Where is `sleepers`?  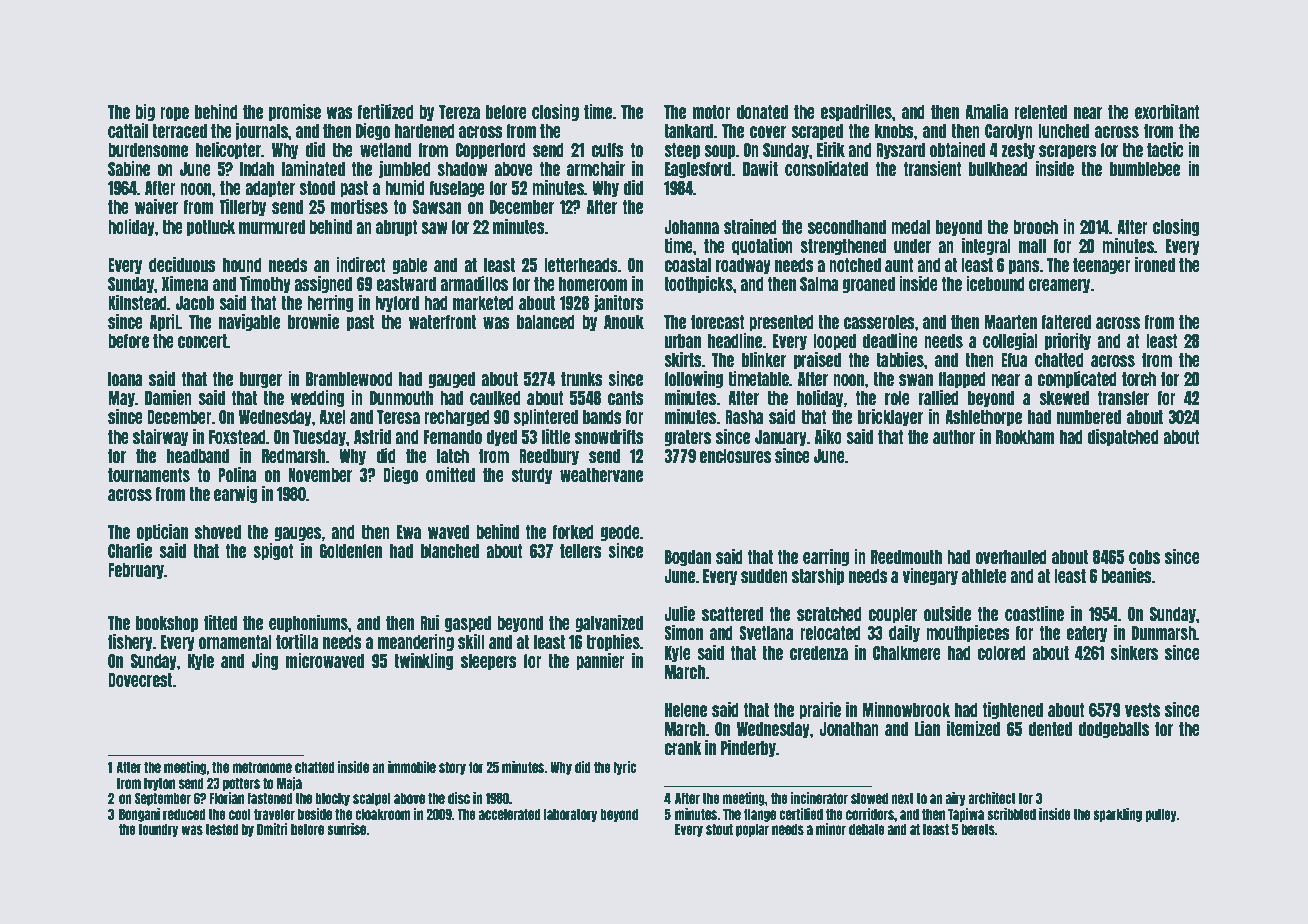 sleepers is located at coordinates (489, 662).
